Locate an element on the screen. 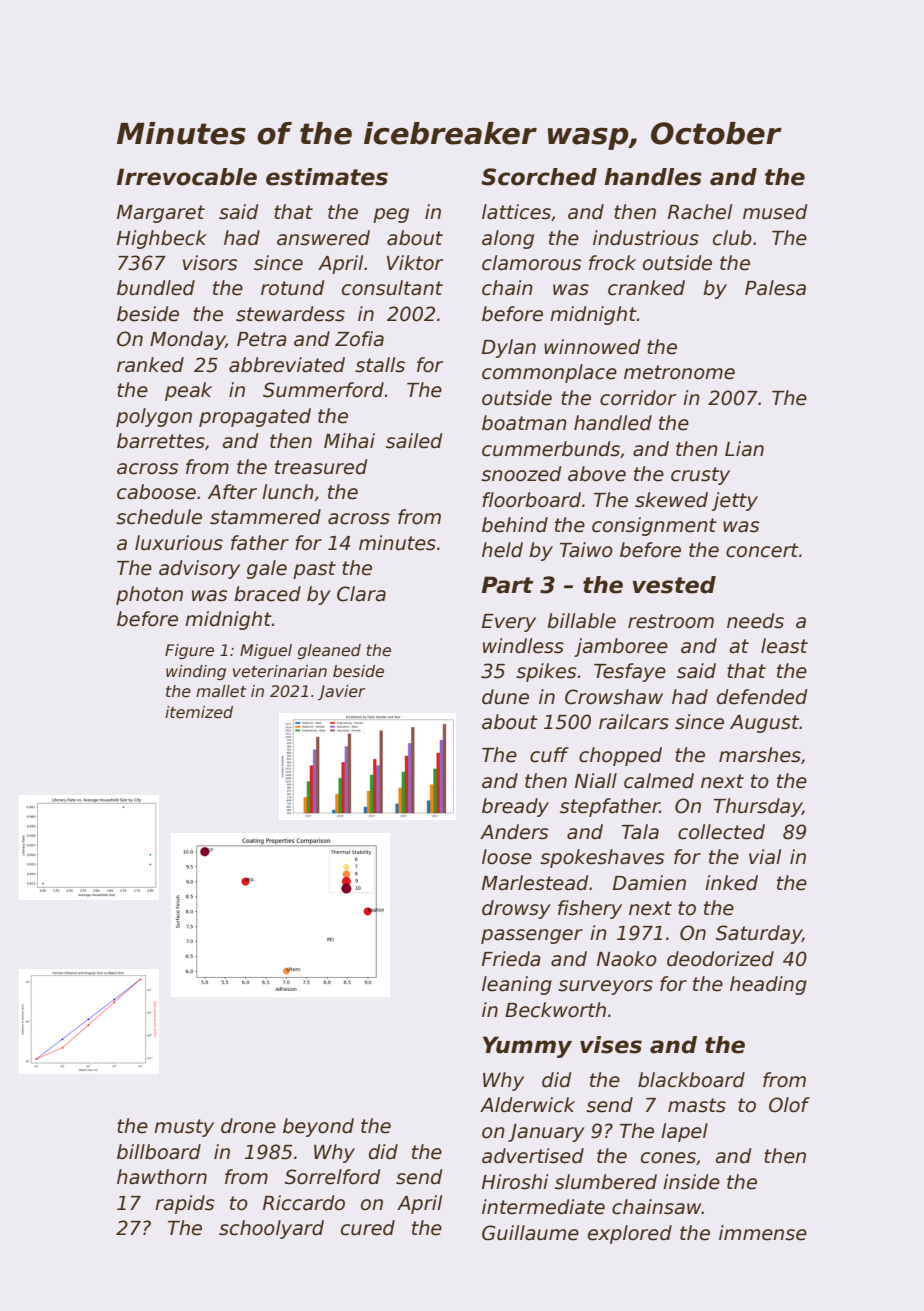 This screenshot has height=1311, width=924. Frieda is located at coordinates (511, 959).
